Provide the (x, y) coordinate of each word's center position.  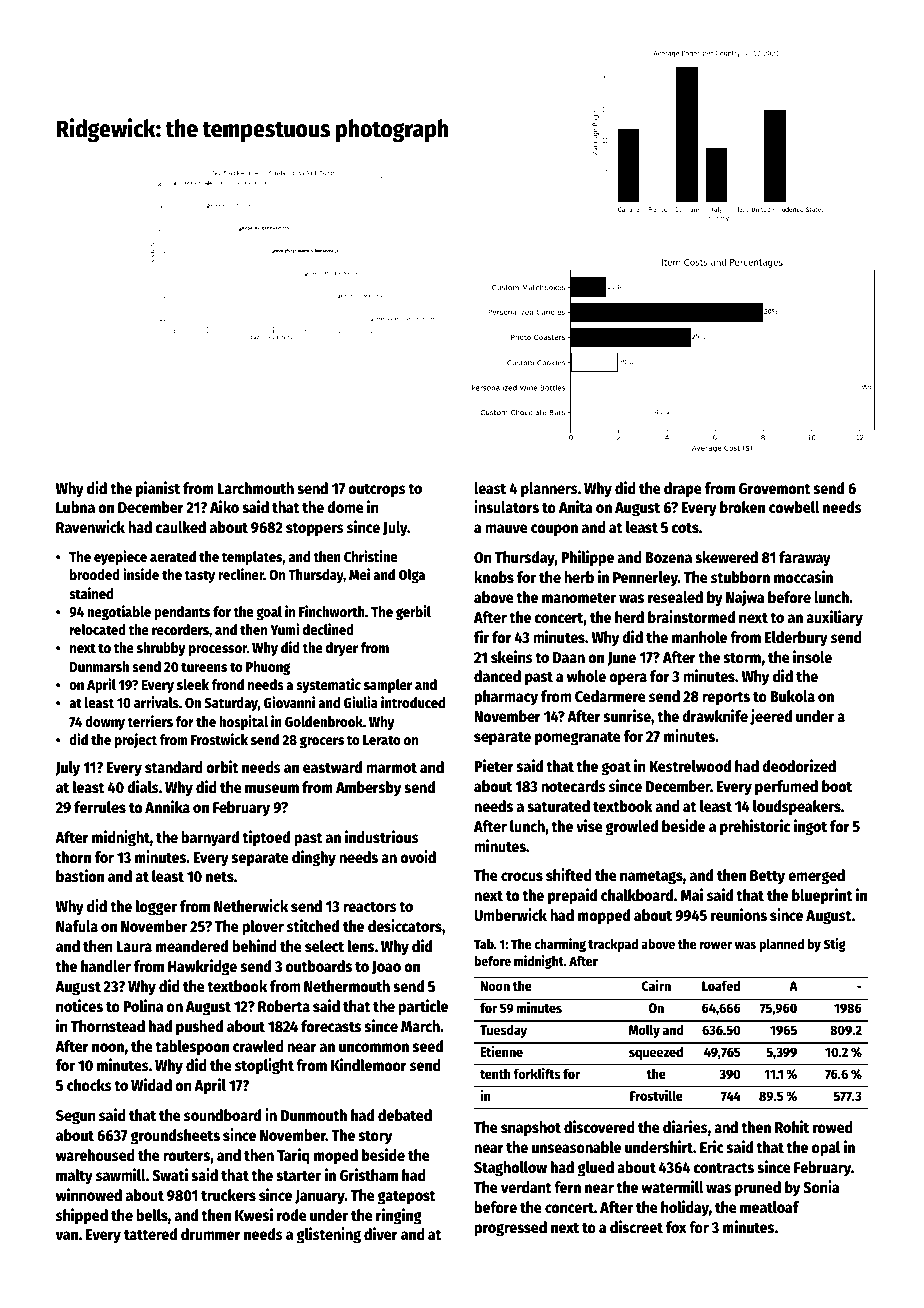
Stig (835, 945)
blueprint (822, 896)
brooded (95, 574)
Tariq (293, 1156)
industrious (382, 836)
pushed (199, 1028)
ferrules (100, 807)
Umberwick (510, 914)
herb (579, 577)
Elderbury (796, 639)
